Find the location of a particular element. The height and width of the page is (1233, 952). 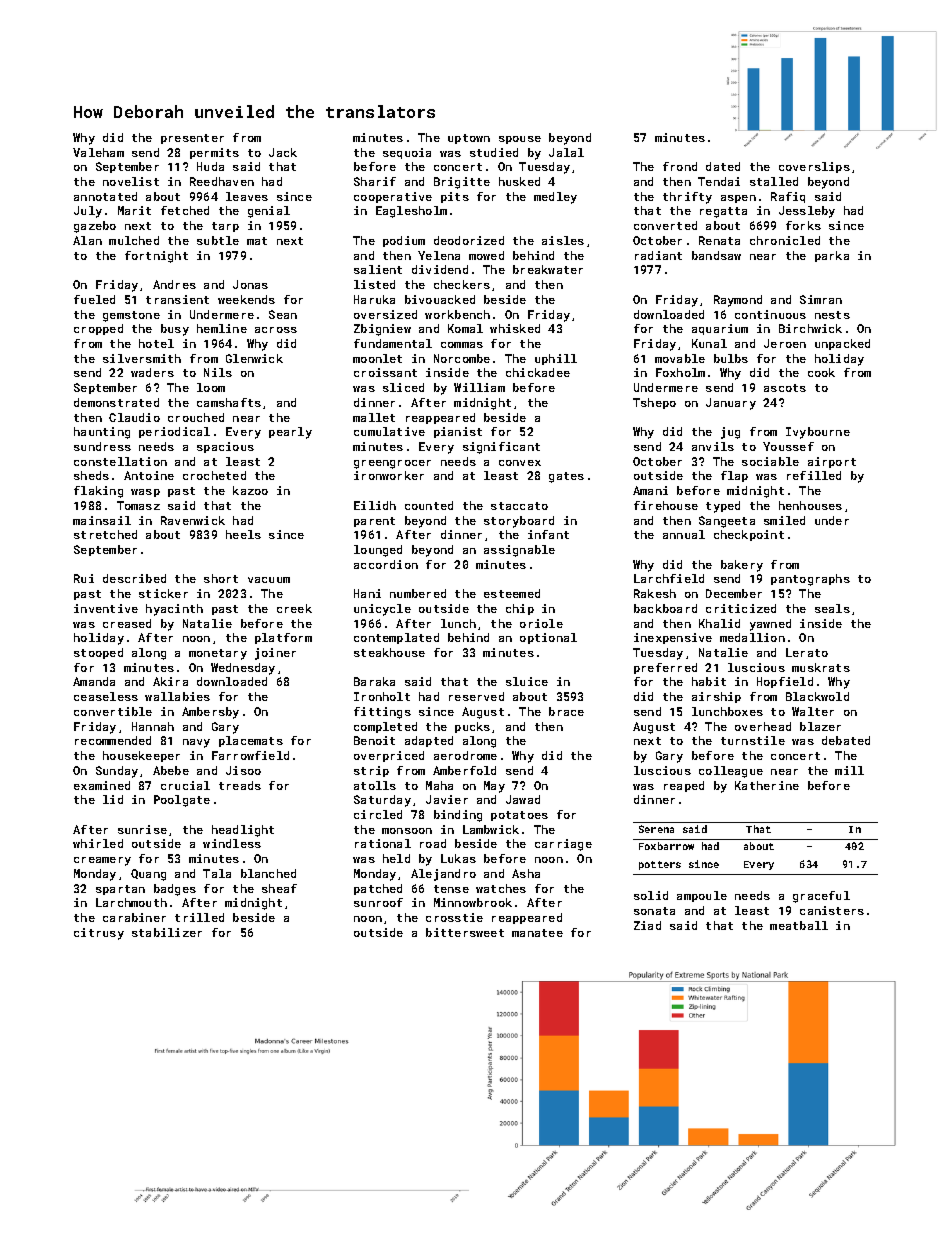

sunroof is located at coordinates (378, 902).
